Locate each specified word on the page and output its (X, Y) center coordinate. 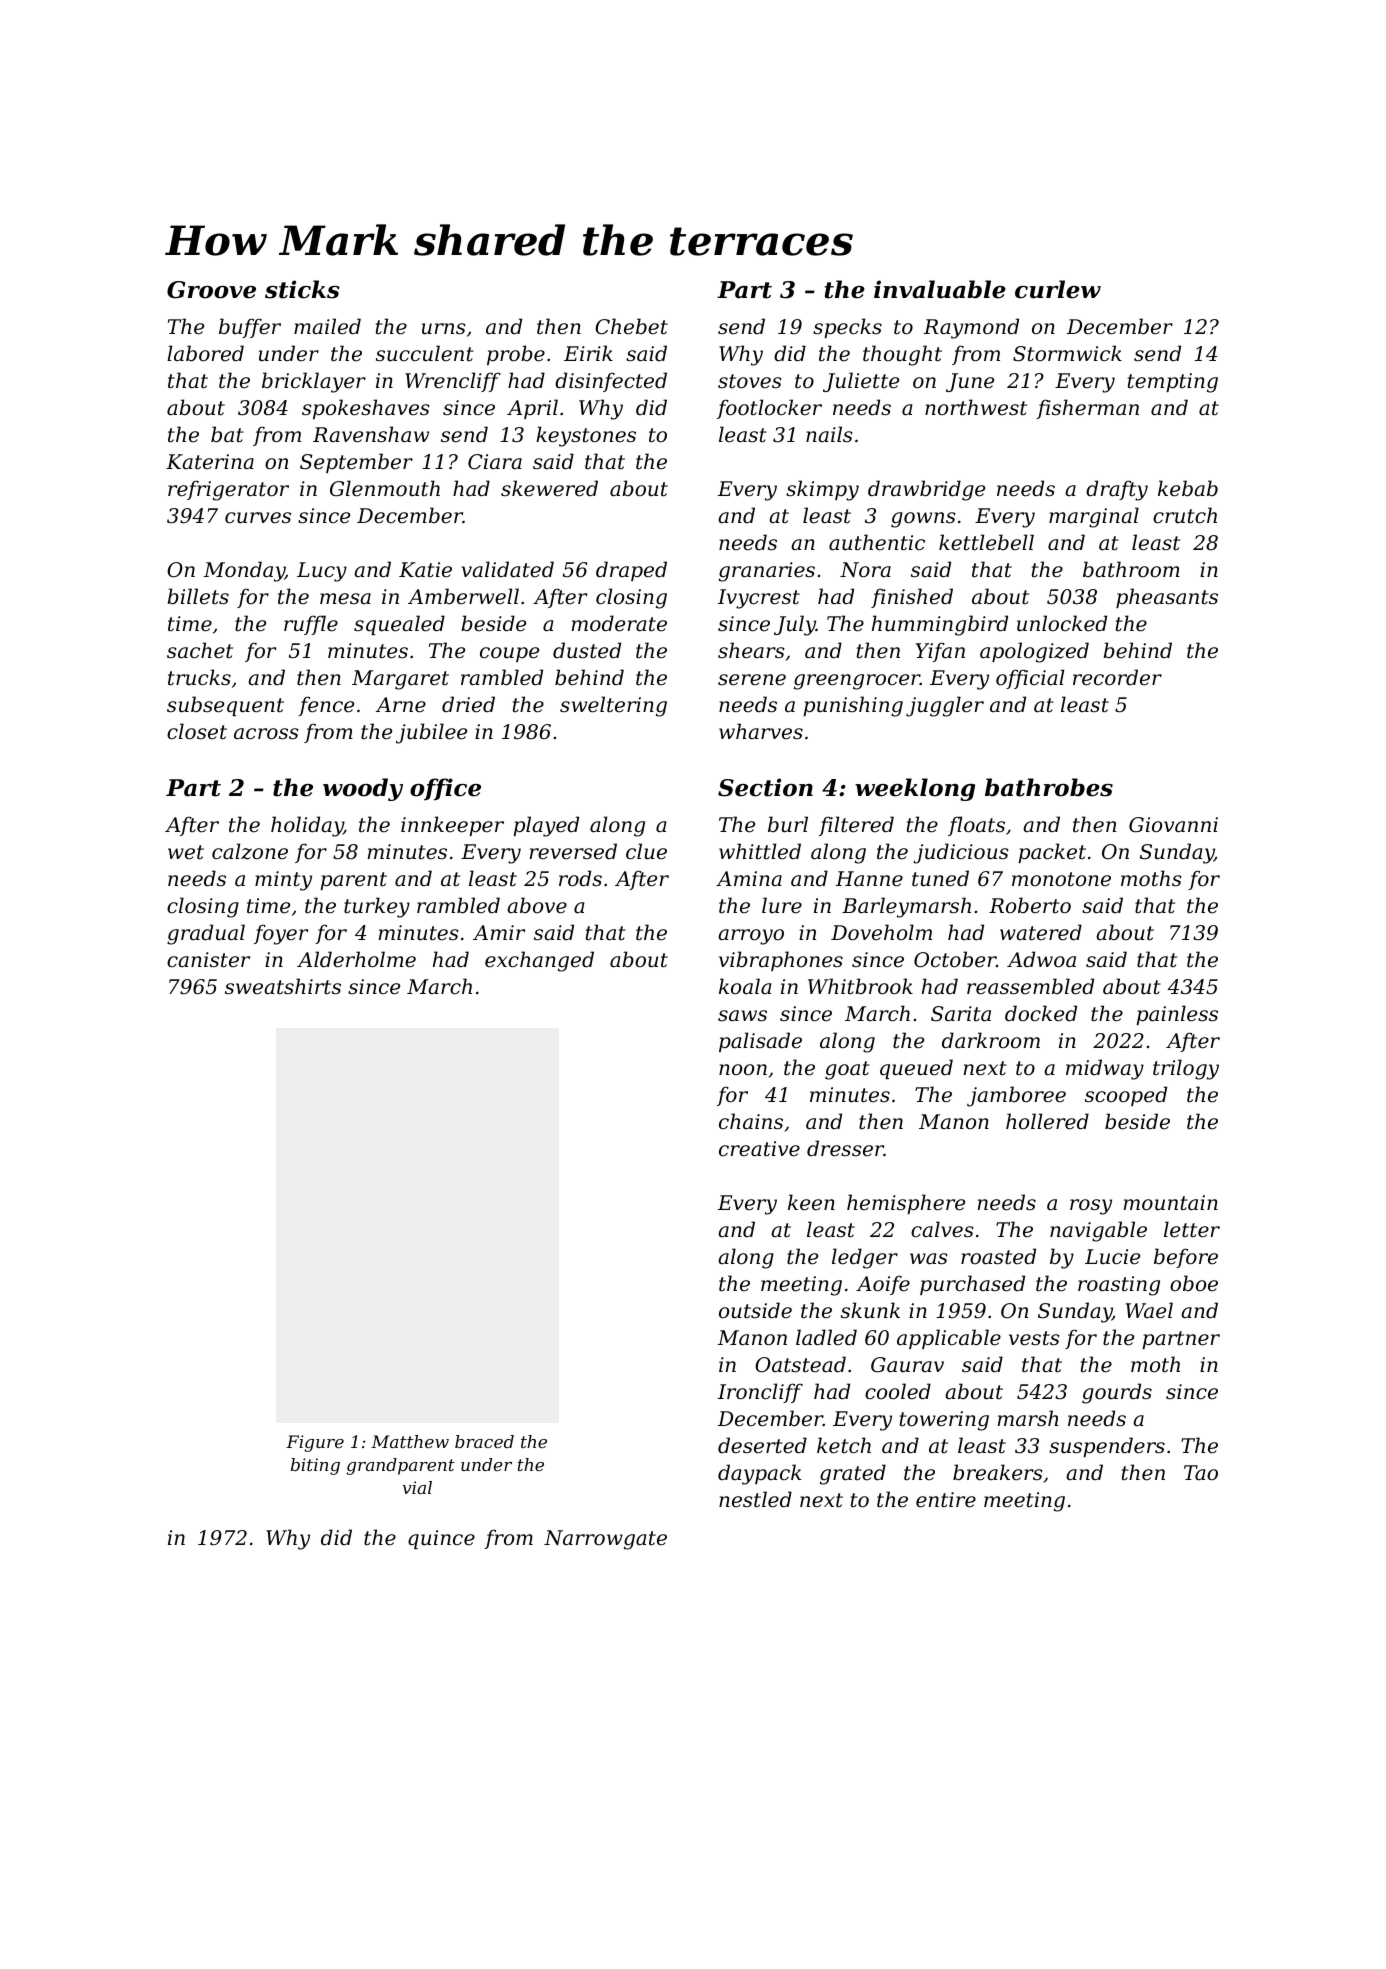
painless (1177, 1015)
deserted (762, 1445)
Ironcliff (760, 1393)
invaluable (940, 289)
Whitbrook (860, 986)
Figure (315, 1443)
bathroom (1131, 569)
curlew (1058, 289)
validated (507, 569)
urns (444, 329)
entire (946, 1500)
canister (208, 960)
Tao (1201, 1473)
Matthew (410, 1441)
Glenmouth (385, 488)
